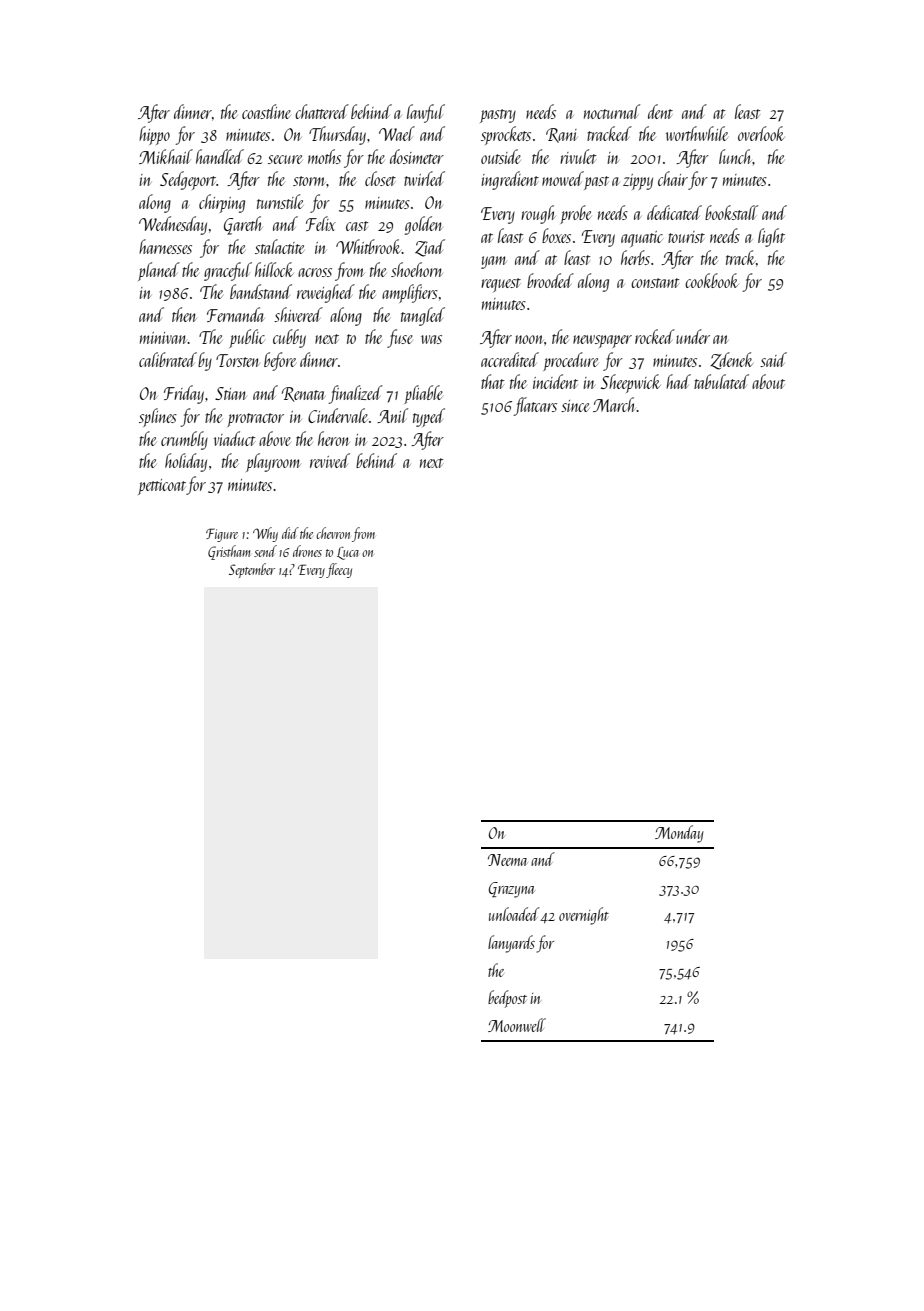 The width and height of the screenshot is (924, 1311). What do you see at coordinates (252, 570) in the screenshot?
I see `September` at bounding box center [252, 570].
